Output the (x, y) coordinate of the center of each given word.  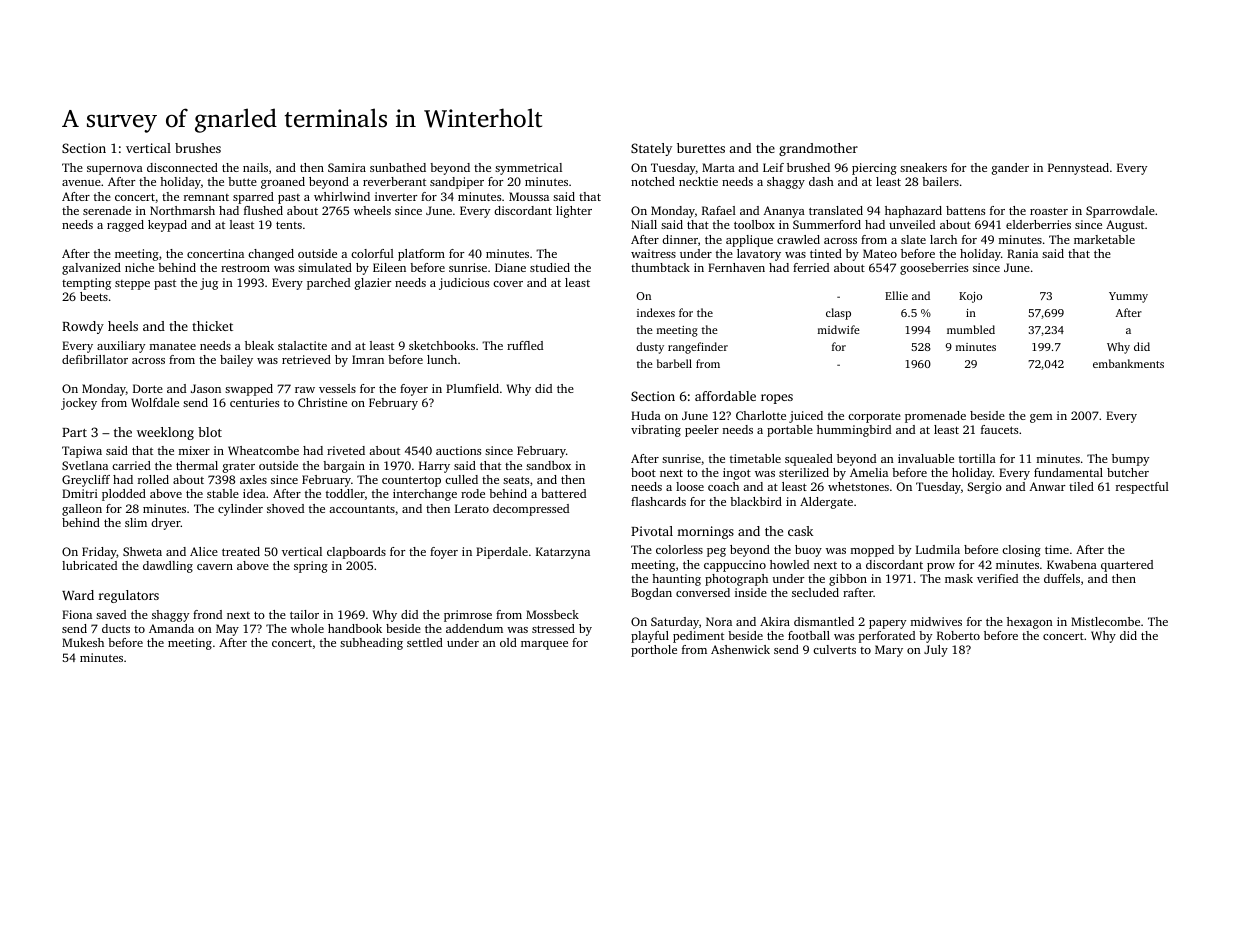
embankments (1128, 363)
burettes (701, 148)
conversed (703, 592)
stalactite (302, 345)
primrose (468, 616)
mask (959, 578)
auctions (458, 450)
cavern (215, 567)
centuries (254, 402)
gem (1041, 418)
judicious (464, 284)
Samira (347, 167)
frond (207, 614)
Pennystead (1078, 169)
